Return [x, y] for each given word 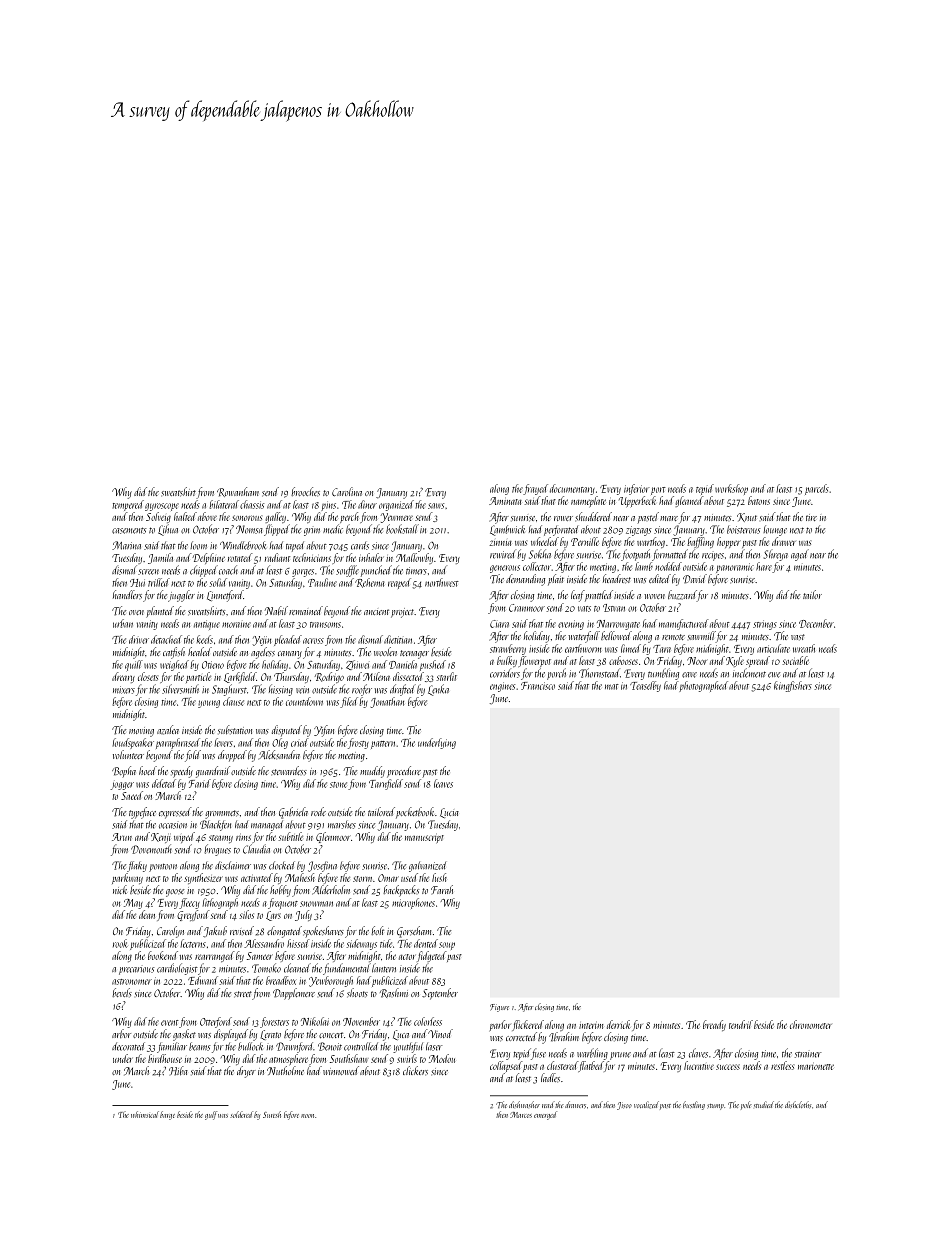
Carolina [347, 492]
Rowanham [238, 492]
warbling [592, 1054]
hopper [729, 542]
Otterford [216, 1022]
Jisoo [624, 1106]
